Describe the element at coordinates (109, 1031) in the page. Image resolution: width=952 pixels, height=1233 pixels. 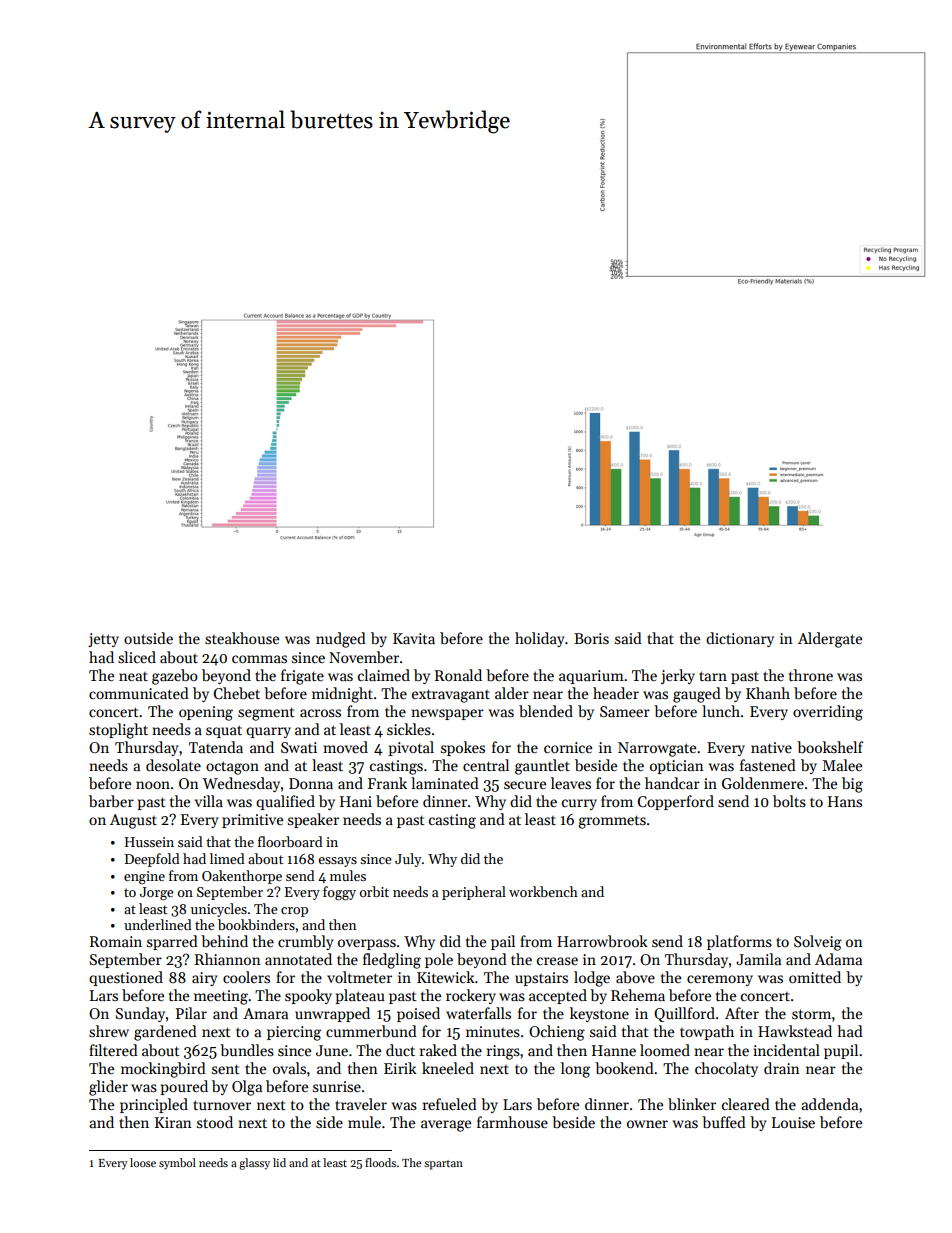
I see `shrew` at that location.
